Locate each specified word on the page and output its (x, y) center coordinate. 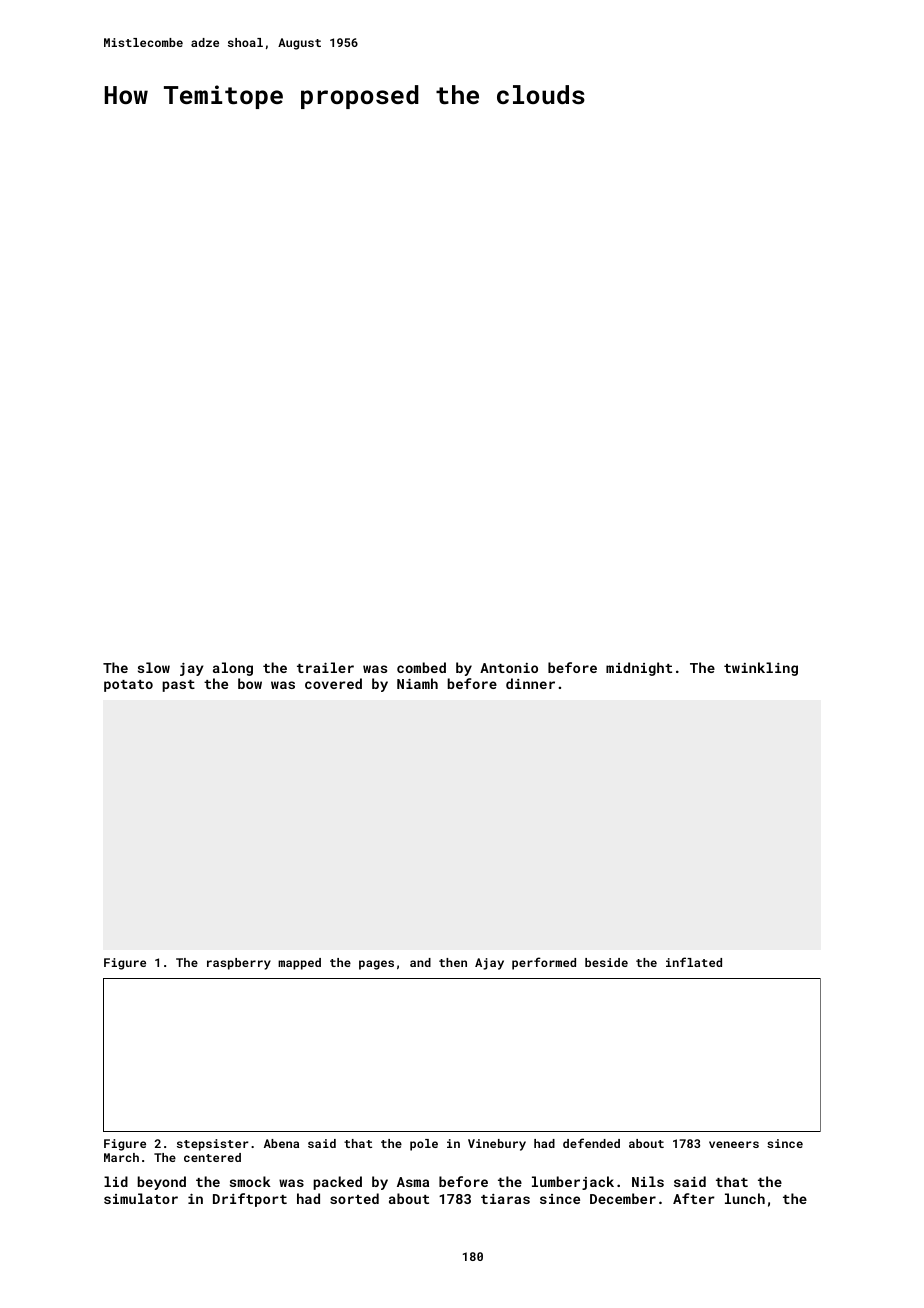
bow (250, 683)
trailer (325, 667)
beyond (162, 1183)
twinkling (761, 669)
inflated (694, 962)
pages (376, 965)
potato (128, 686)
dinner (530, 683)
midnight (639, 669)
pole (424, 1145)
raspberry (239, 964)
